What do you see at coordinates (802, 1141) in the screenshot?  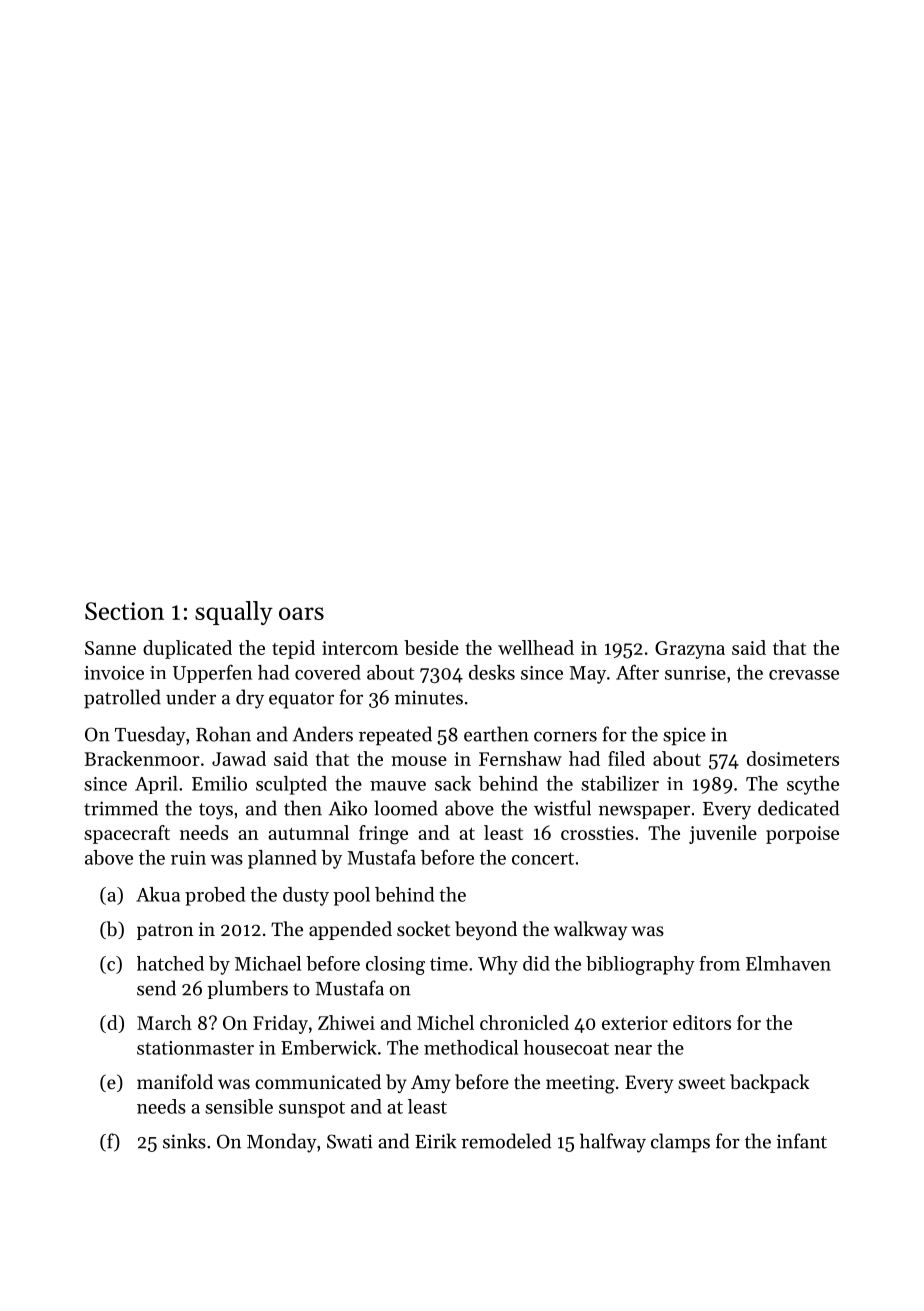 I see `infant` at bounding box center [802, 1141].
